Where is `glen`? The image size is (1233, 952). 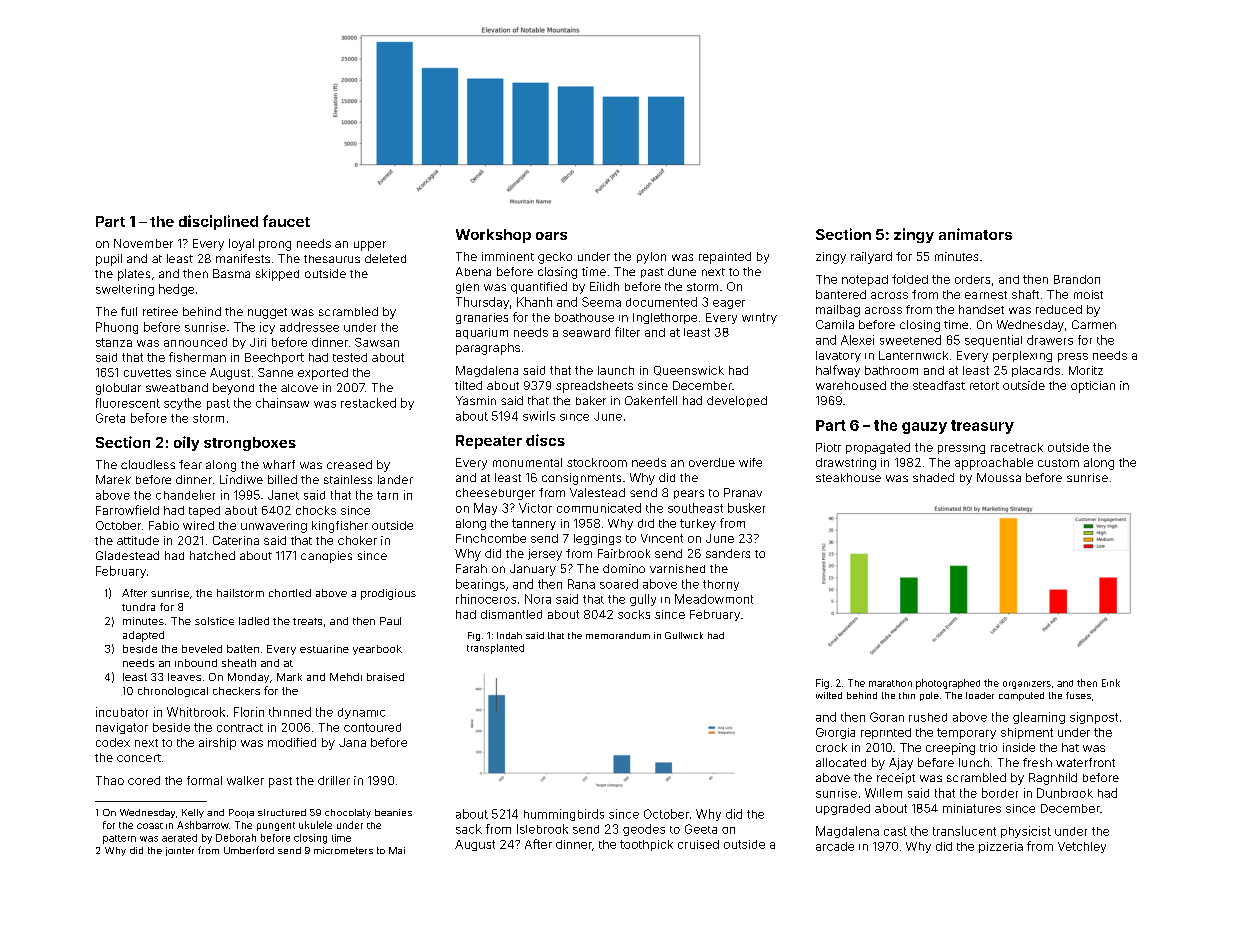
glen is located at coordinates (467, 288).
